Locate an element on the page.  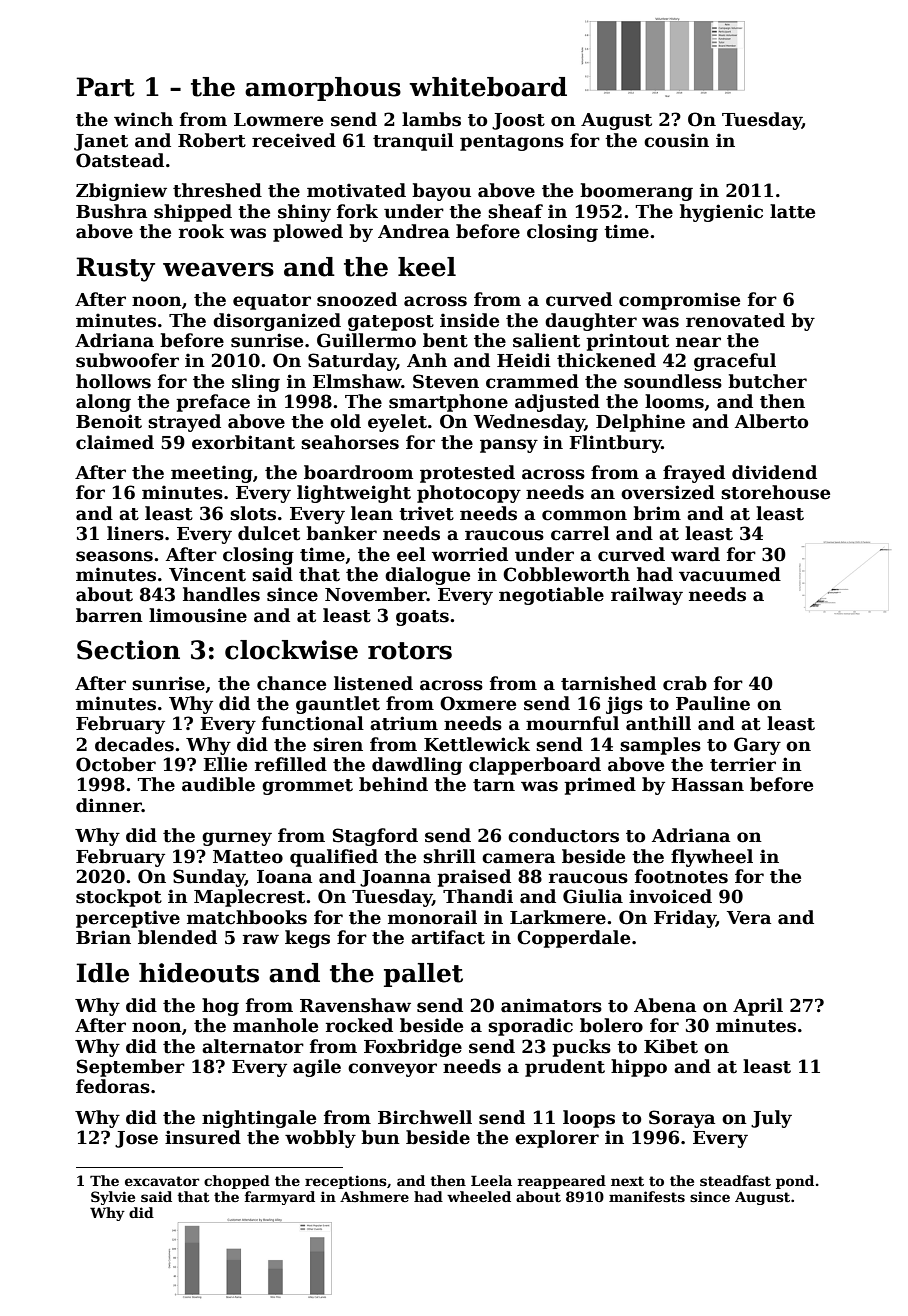
tranquil is located at coordinates (413, 142).
